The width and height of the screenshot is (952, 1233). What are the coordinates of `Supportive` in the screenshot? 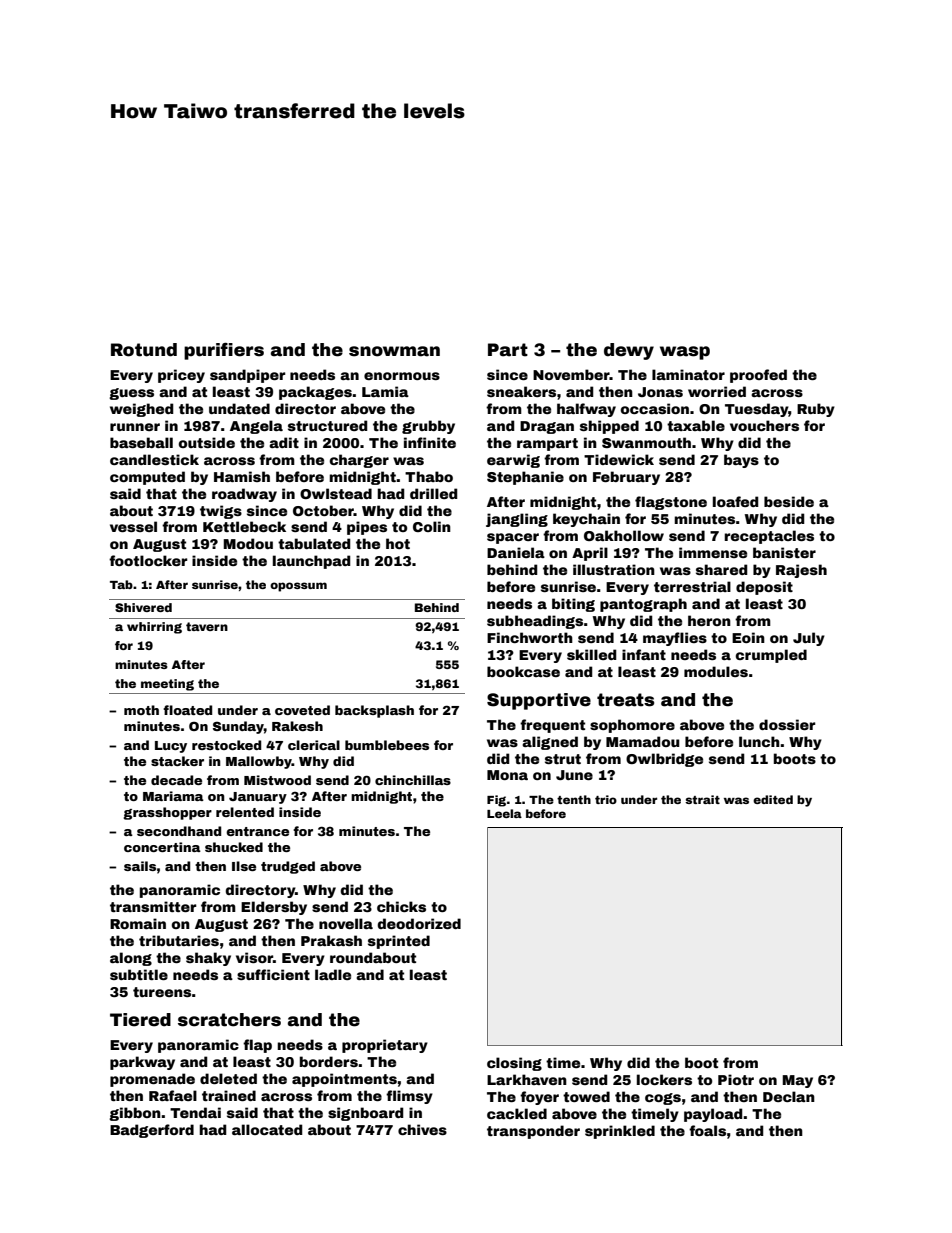 It's located at (539, 701).
